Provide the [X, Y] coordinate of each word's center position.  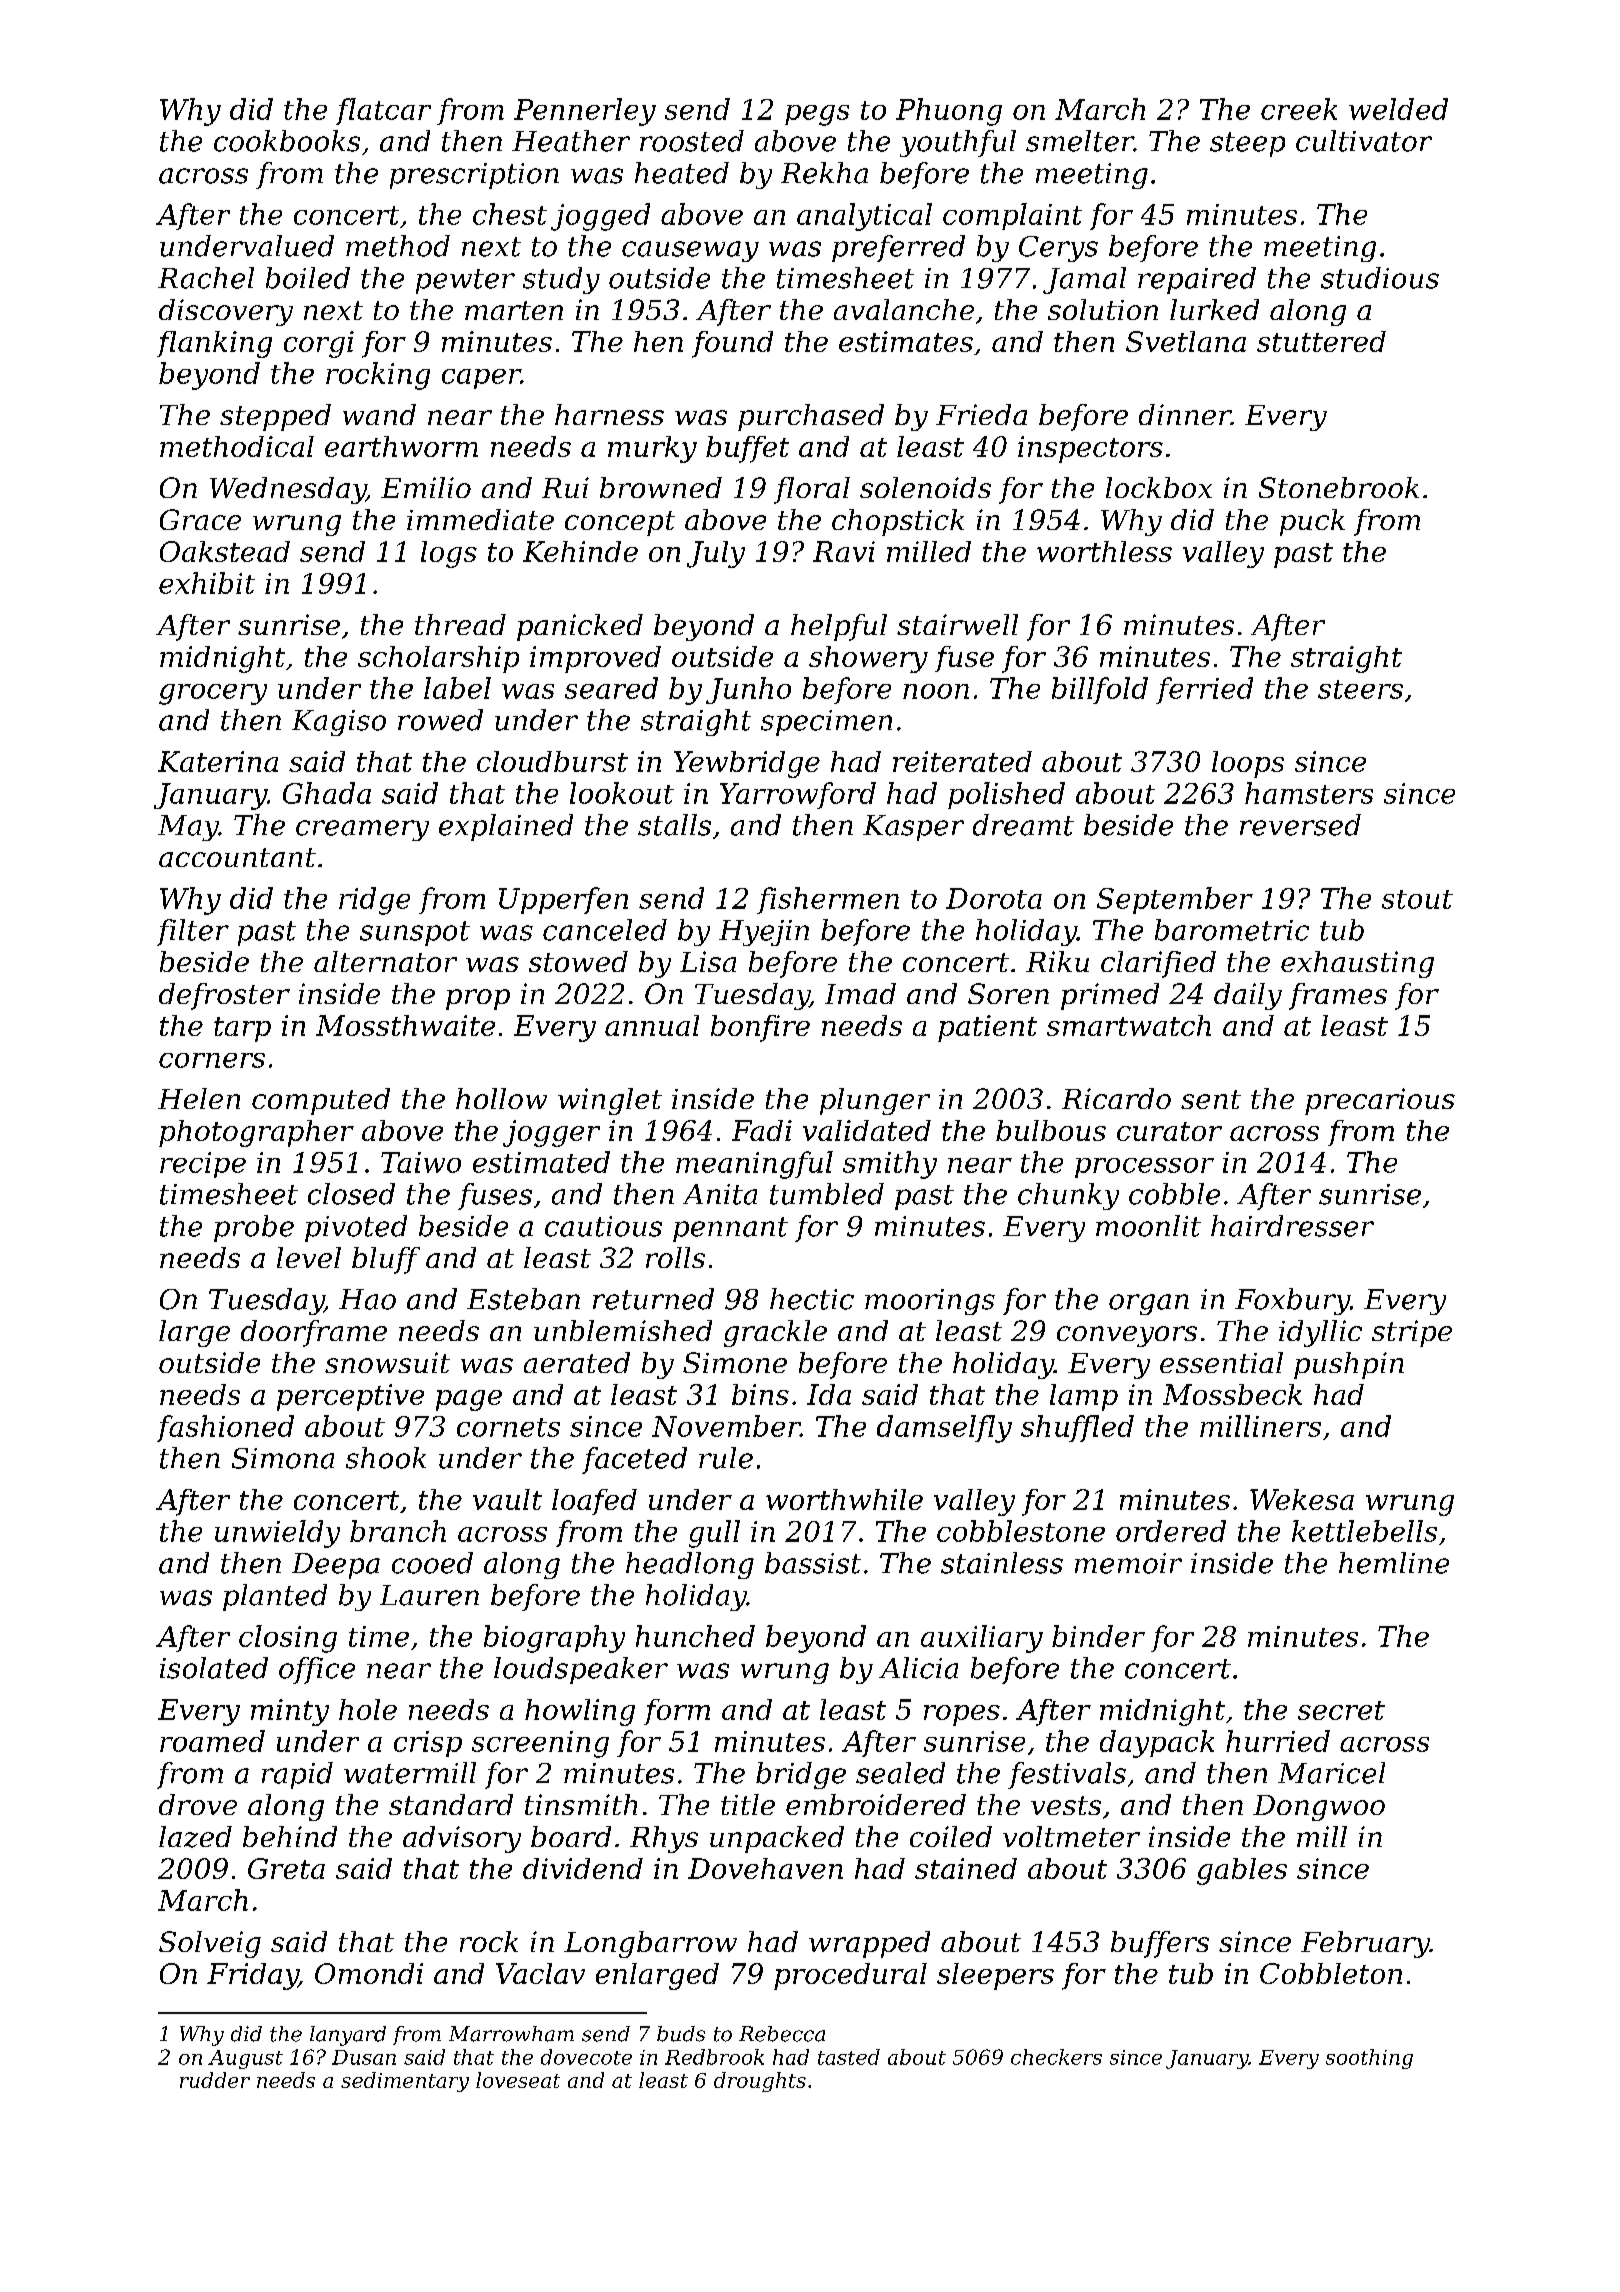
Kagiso [339, 723]
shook [386, 1458]
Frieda [981, 414]
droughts [760, 2082]
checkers [1056, 2057]
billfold [1100, 690]
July [716, 554]
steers [1360, 689]
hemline [1394, 1563]
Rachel [206, 278]
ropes [962, 1715]
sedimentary [405, 2082]
